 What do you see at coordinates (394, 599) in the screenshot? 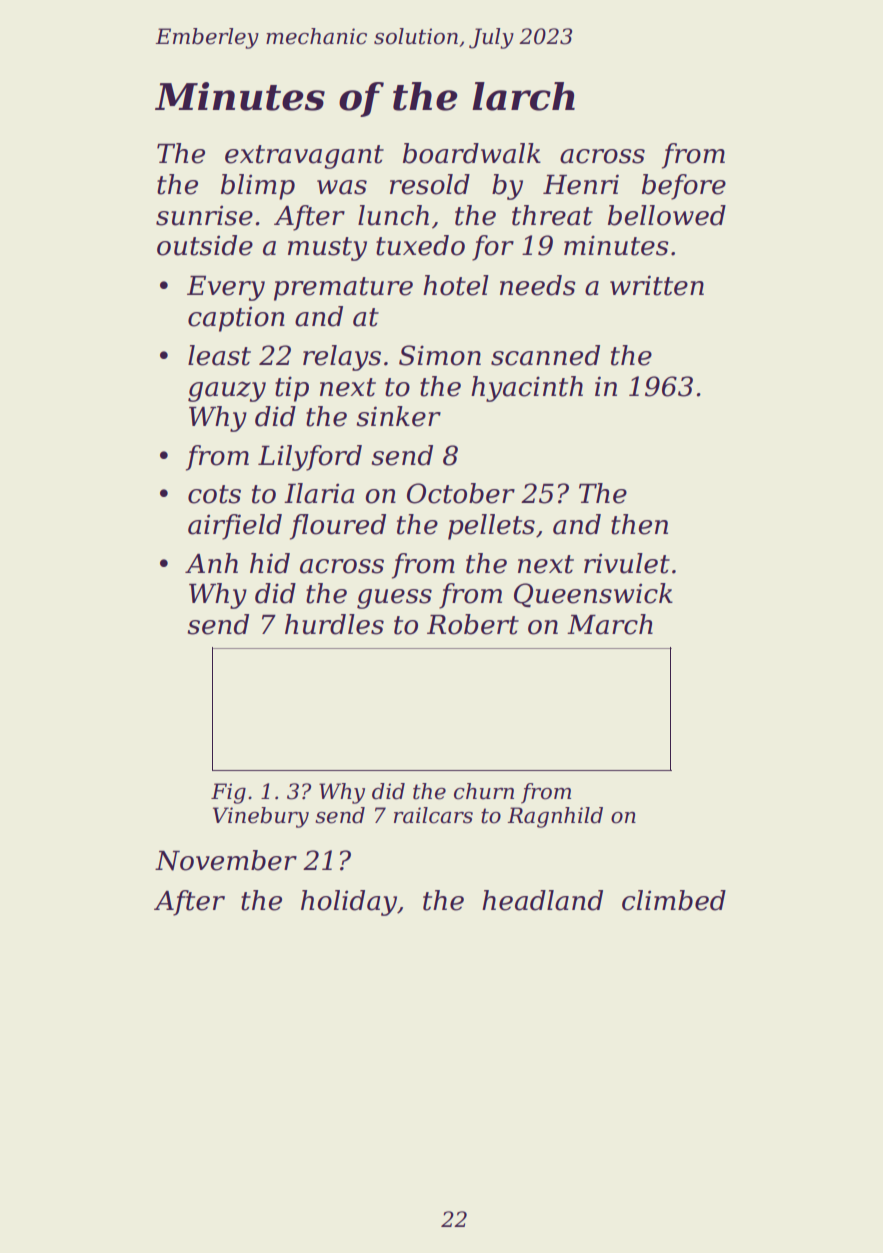
I see `guess` at bounding box center [394, 599].
